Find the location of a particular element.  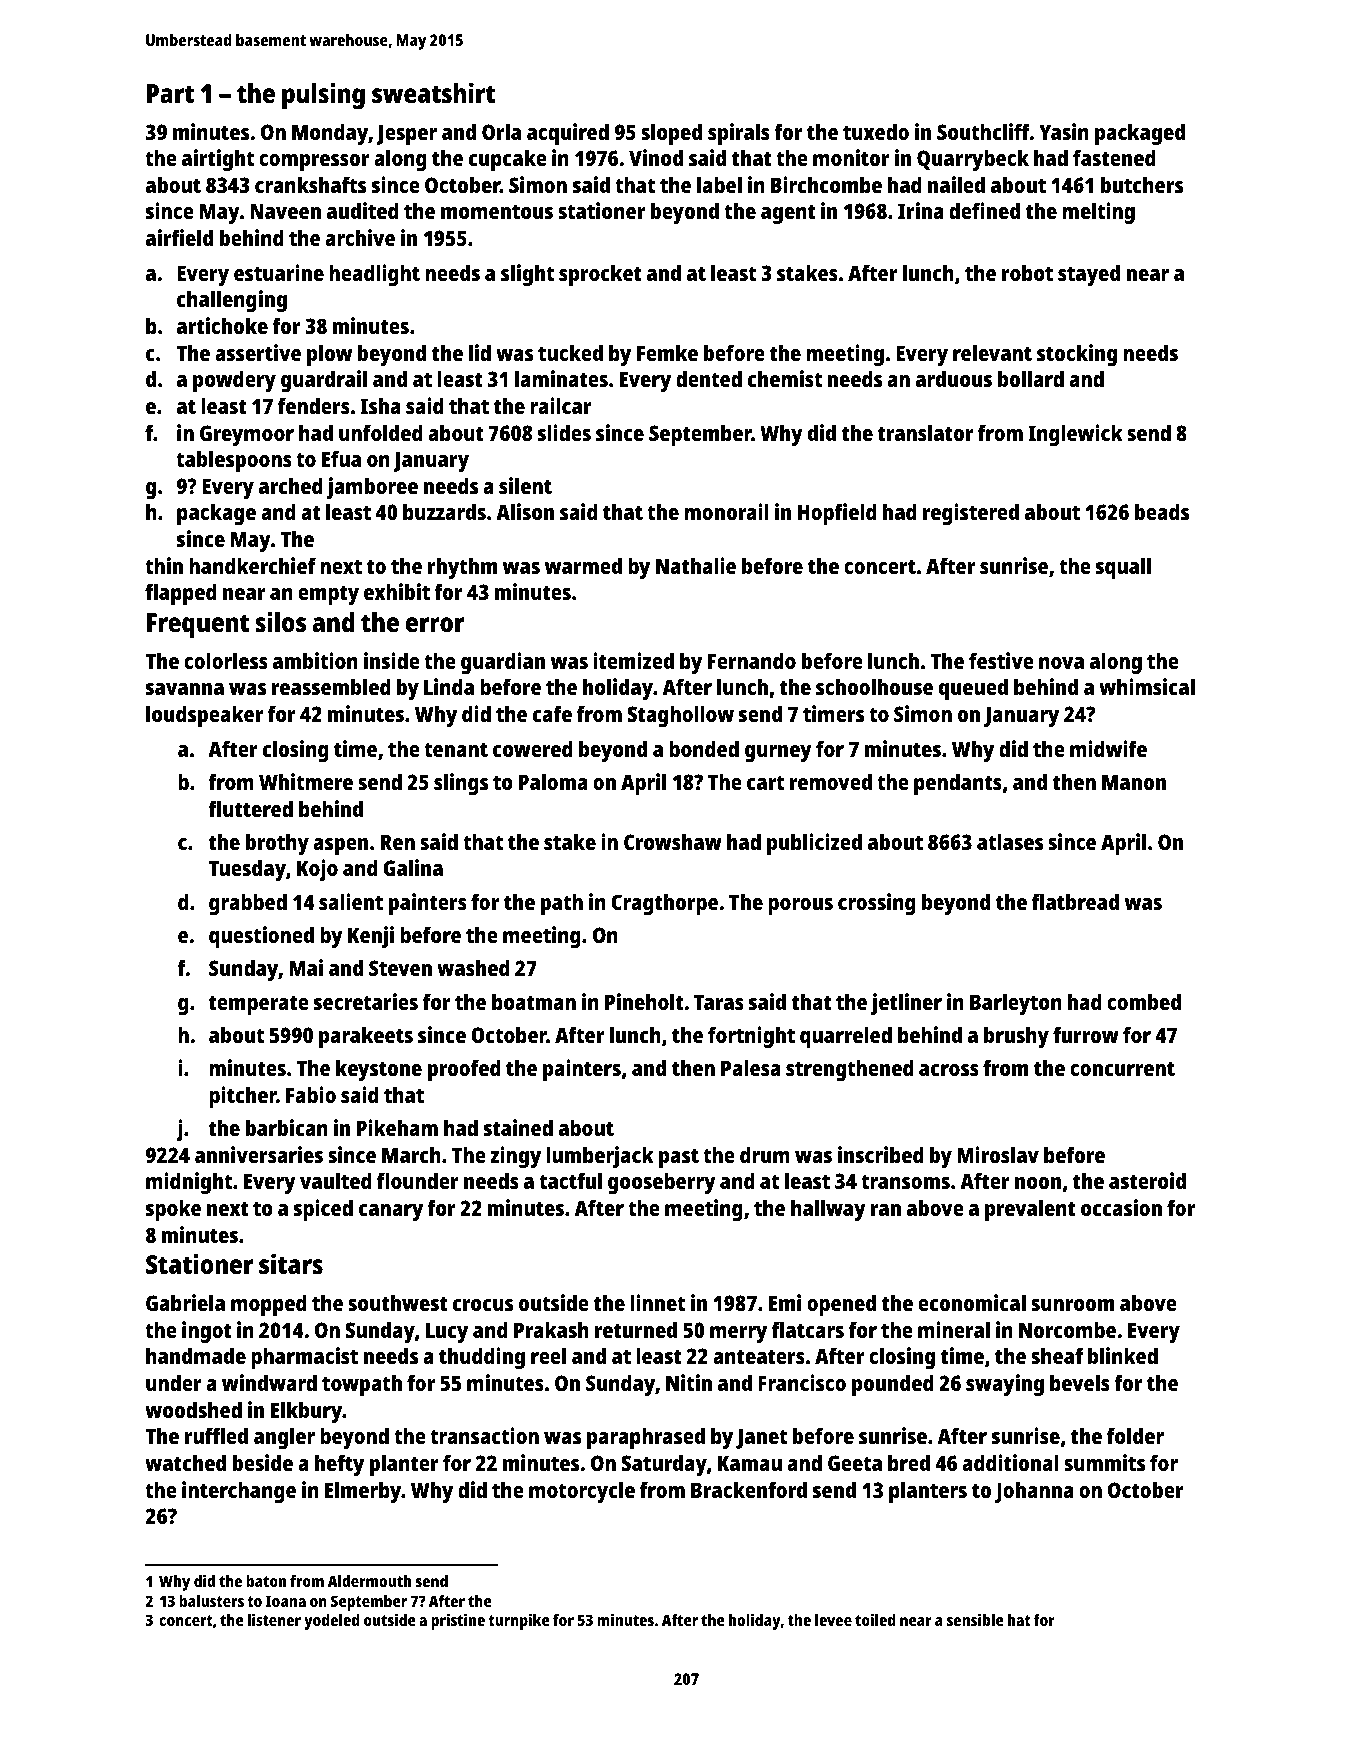

transaction is located at coordinates (484, 1435).
